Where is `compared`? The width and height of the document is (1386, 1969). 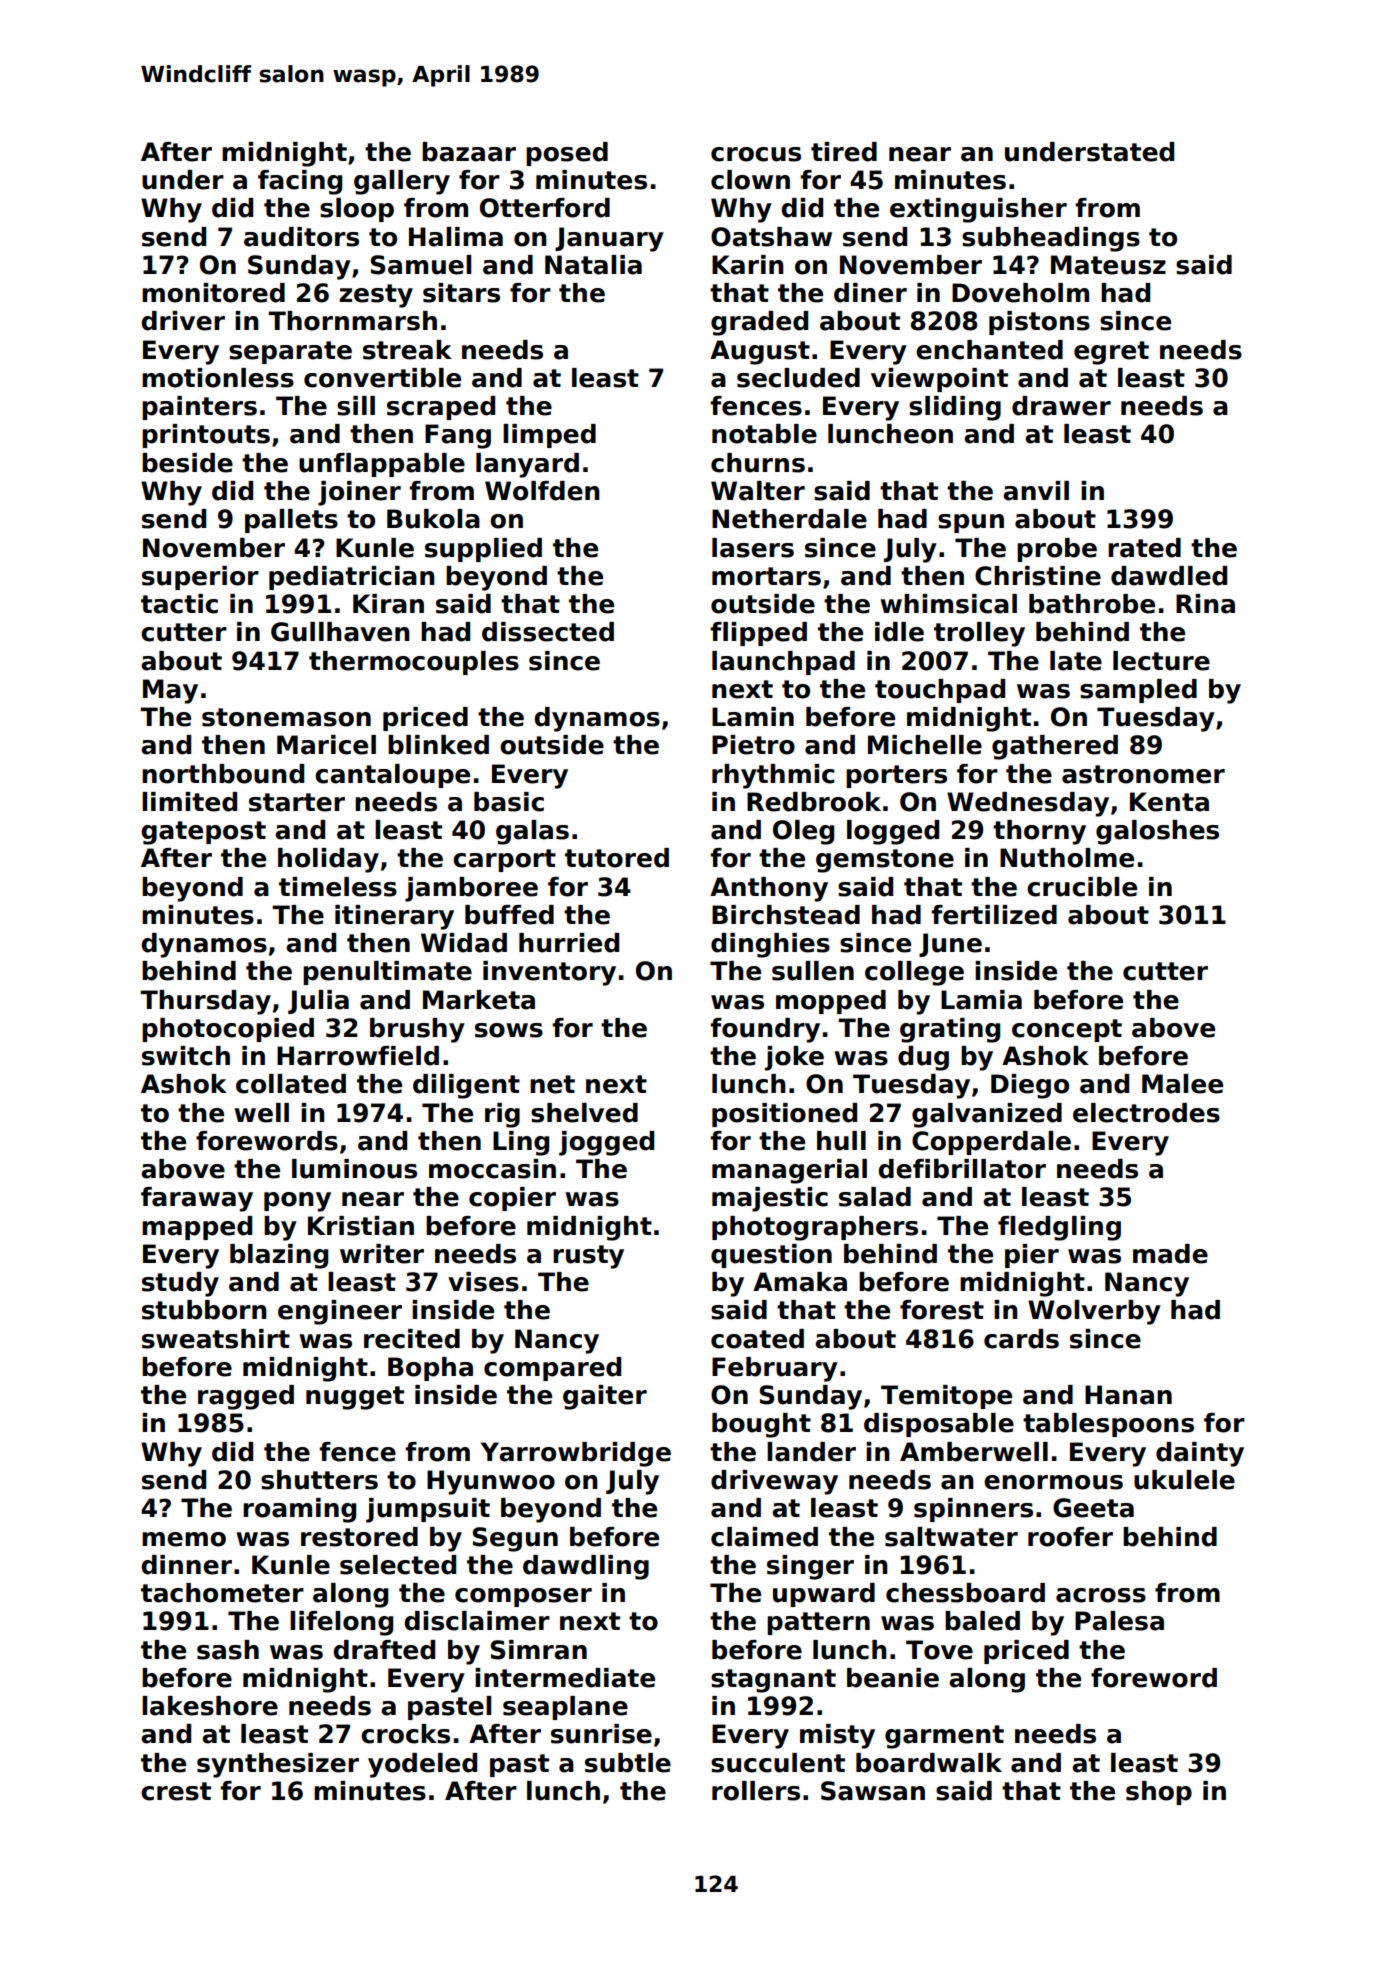 compared is located at coordinates (552, 1369).
